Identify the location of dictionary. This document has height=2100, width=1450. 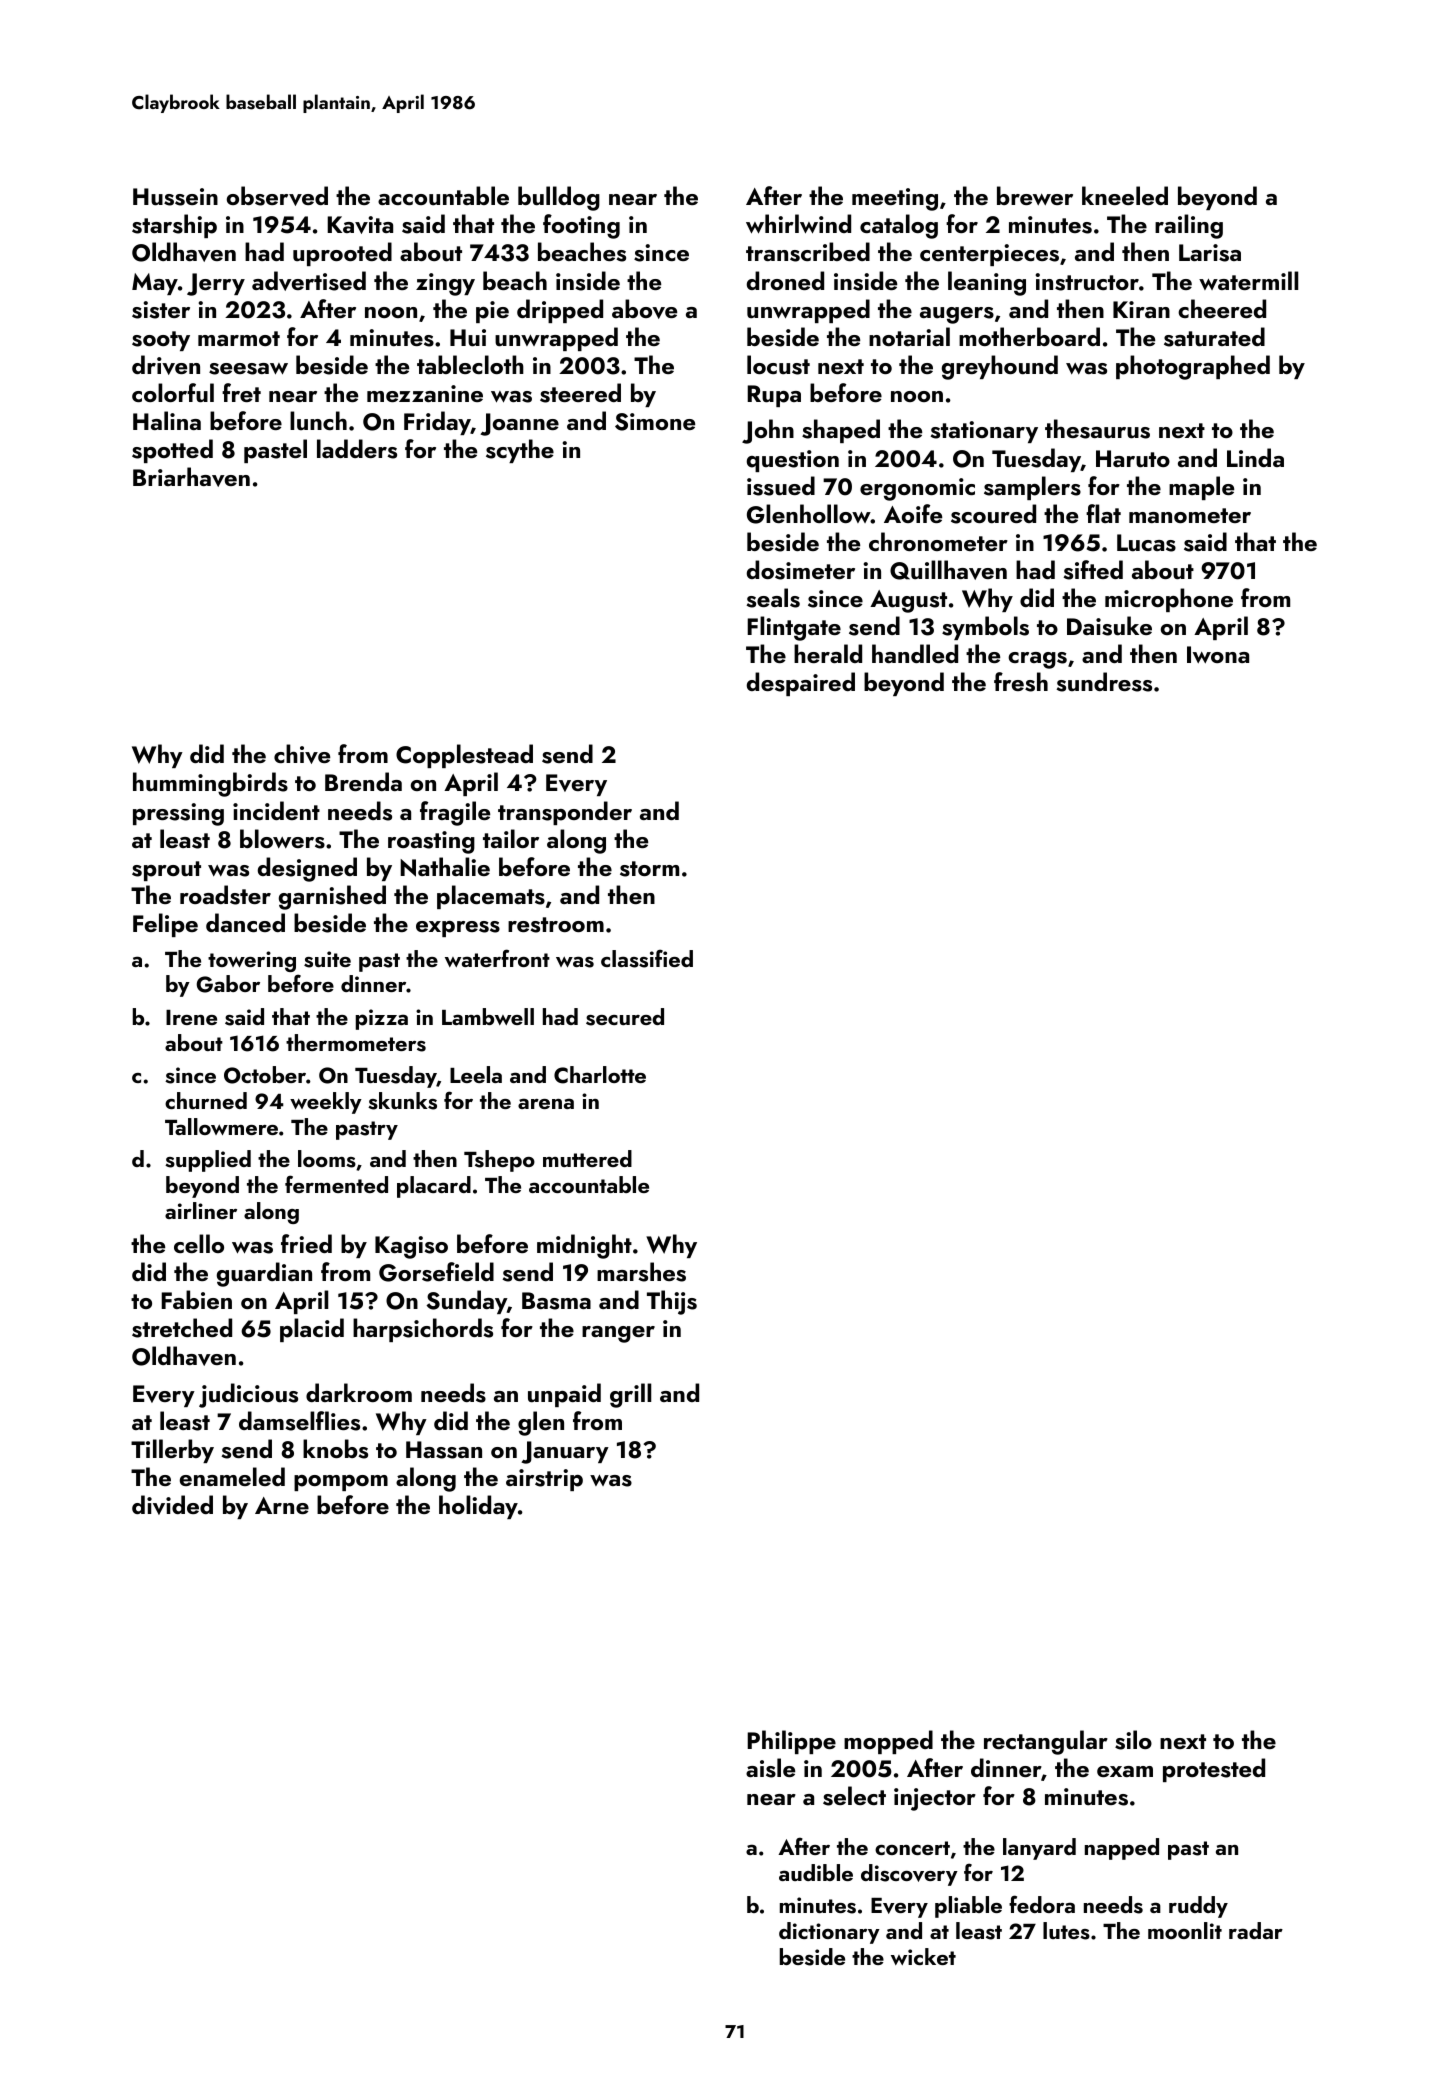
(829, 1933).
